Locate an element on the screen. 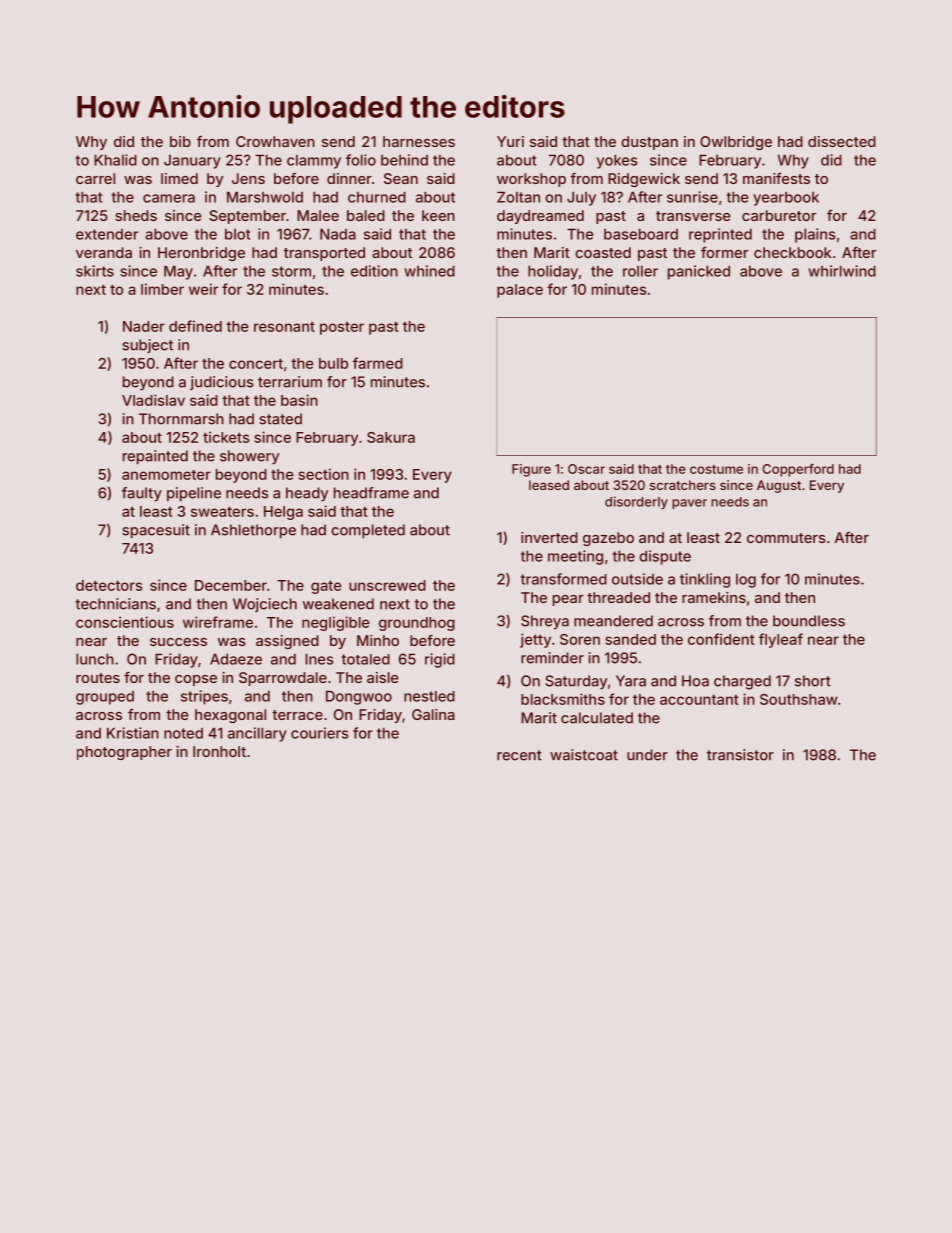 The image size is (952, 1233). photographer is located at coordinates (124, 753).
